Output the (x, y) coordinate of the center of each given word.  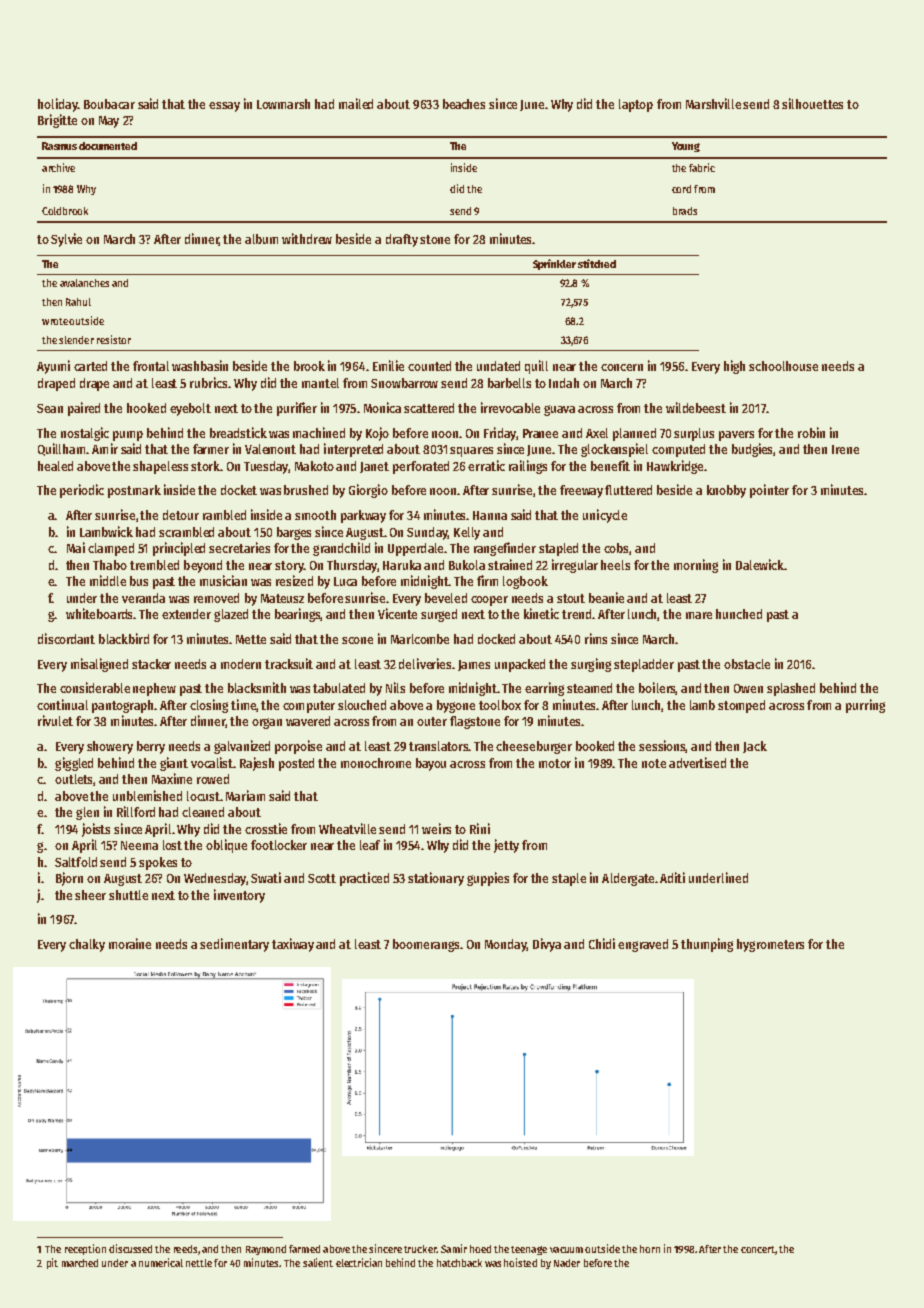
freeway (581, 491)
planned (634, 434)
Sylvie (66, 240)
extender (186, 614)
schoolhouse (783, 366)
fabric (702, 167)
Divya (547, 945)
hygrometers (770, 945)
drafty (402, 240)
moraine (130, 943)
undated (498, 366)
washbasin (200, 365)
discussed (130, 1248)
